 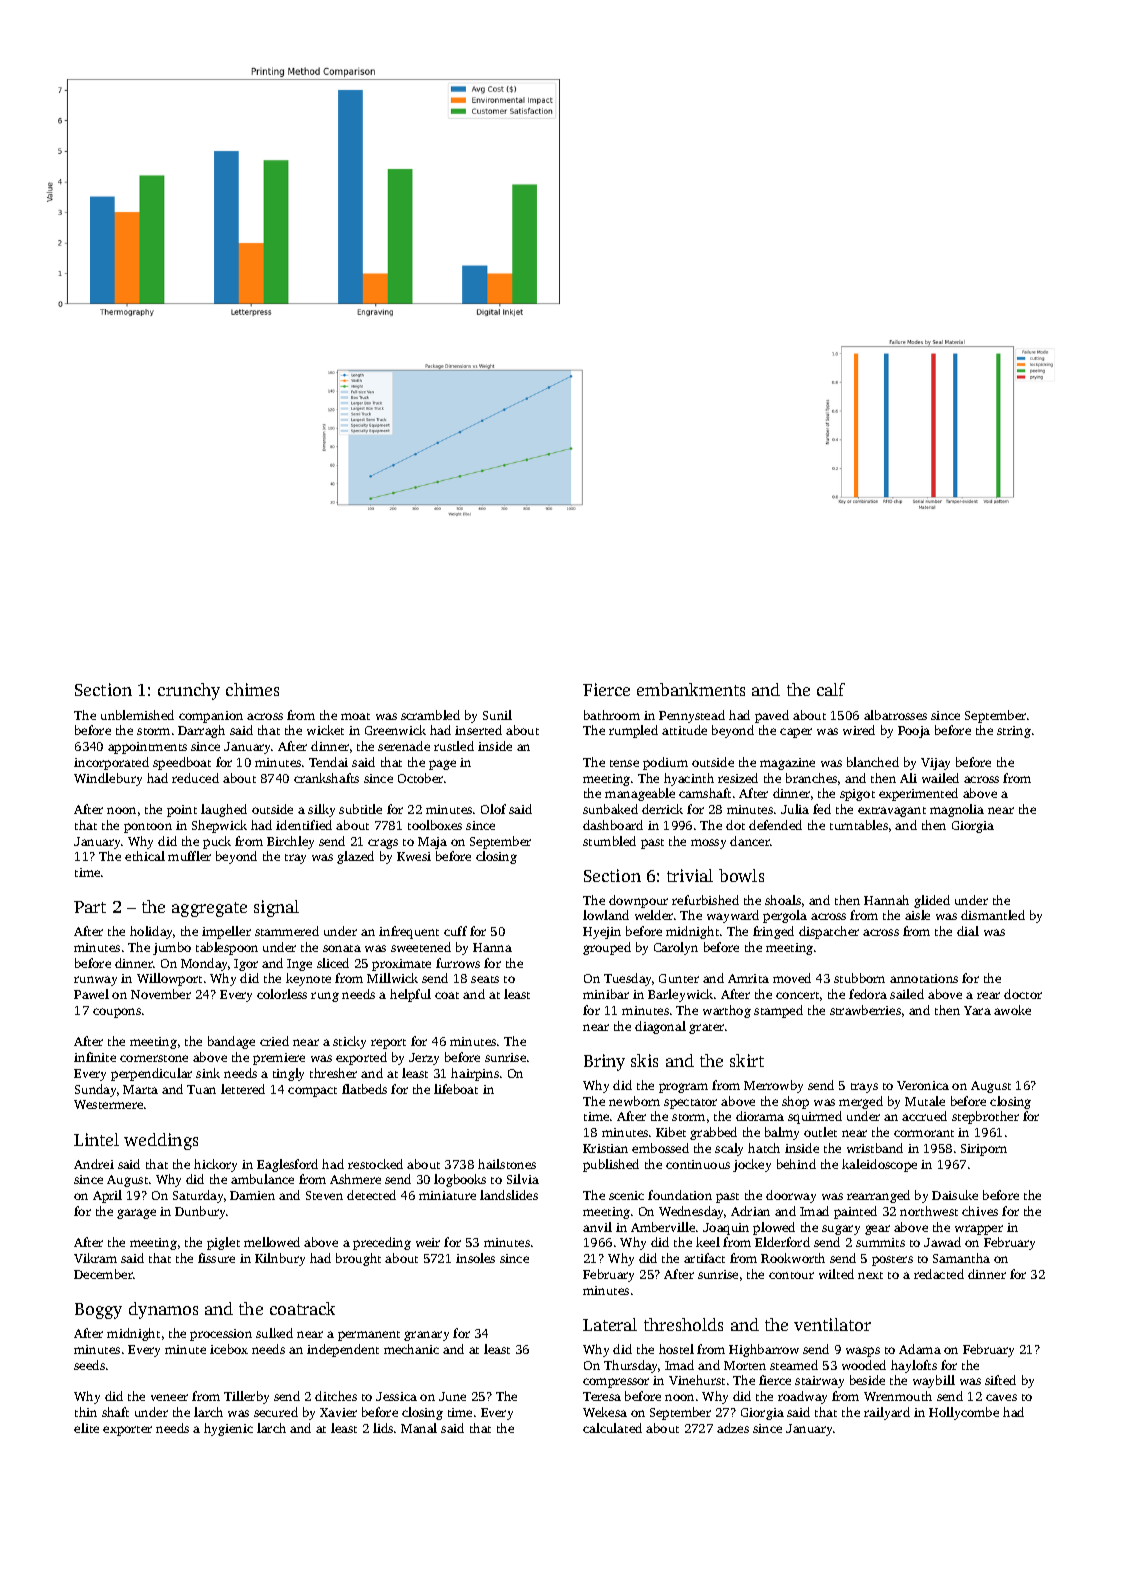 I want to click on scaly, so click(x=729, y=1149).
